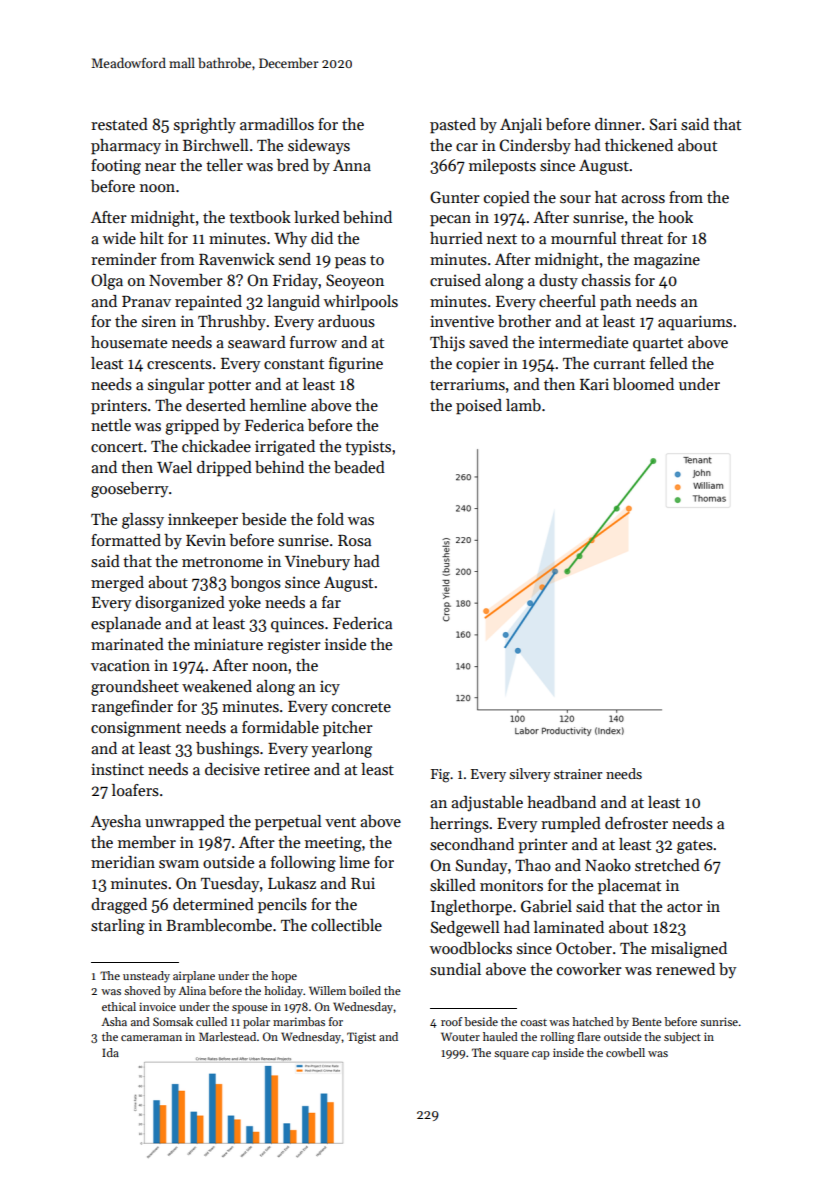  What do you see at coordinates (502, 239) in the screenshot?
I see `next` at bounding box center [502, 239].
